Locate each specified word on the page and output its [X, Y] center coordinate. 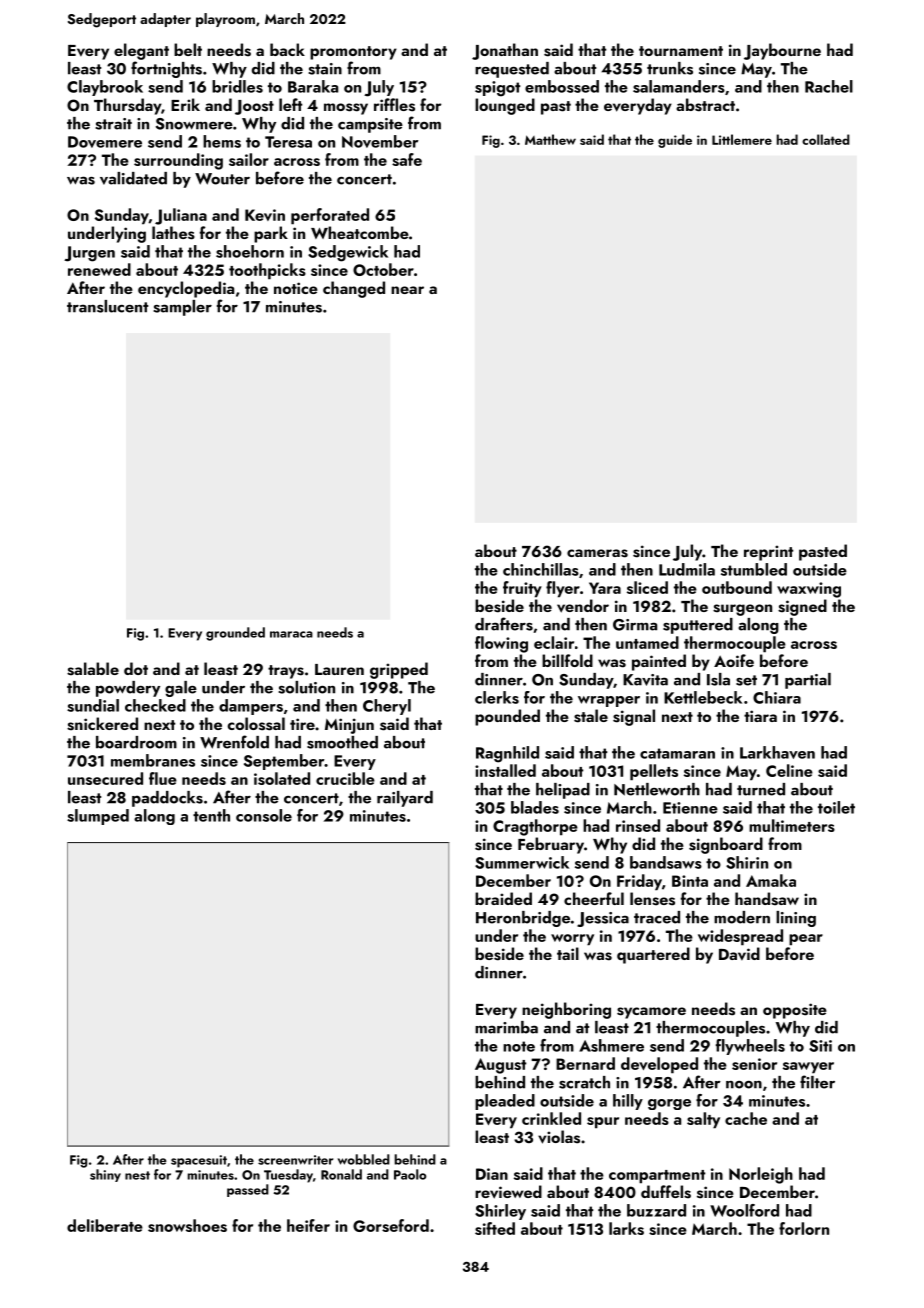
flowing [501, 644]
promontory [353, 53]
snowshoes [187, 1225]
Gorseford [391, 1225]
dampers [251, 707]
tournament [681, 51]
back [287, 49]
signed [802, 607]
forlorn [804, 1228]
